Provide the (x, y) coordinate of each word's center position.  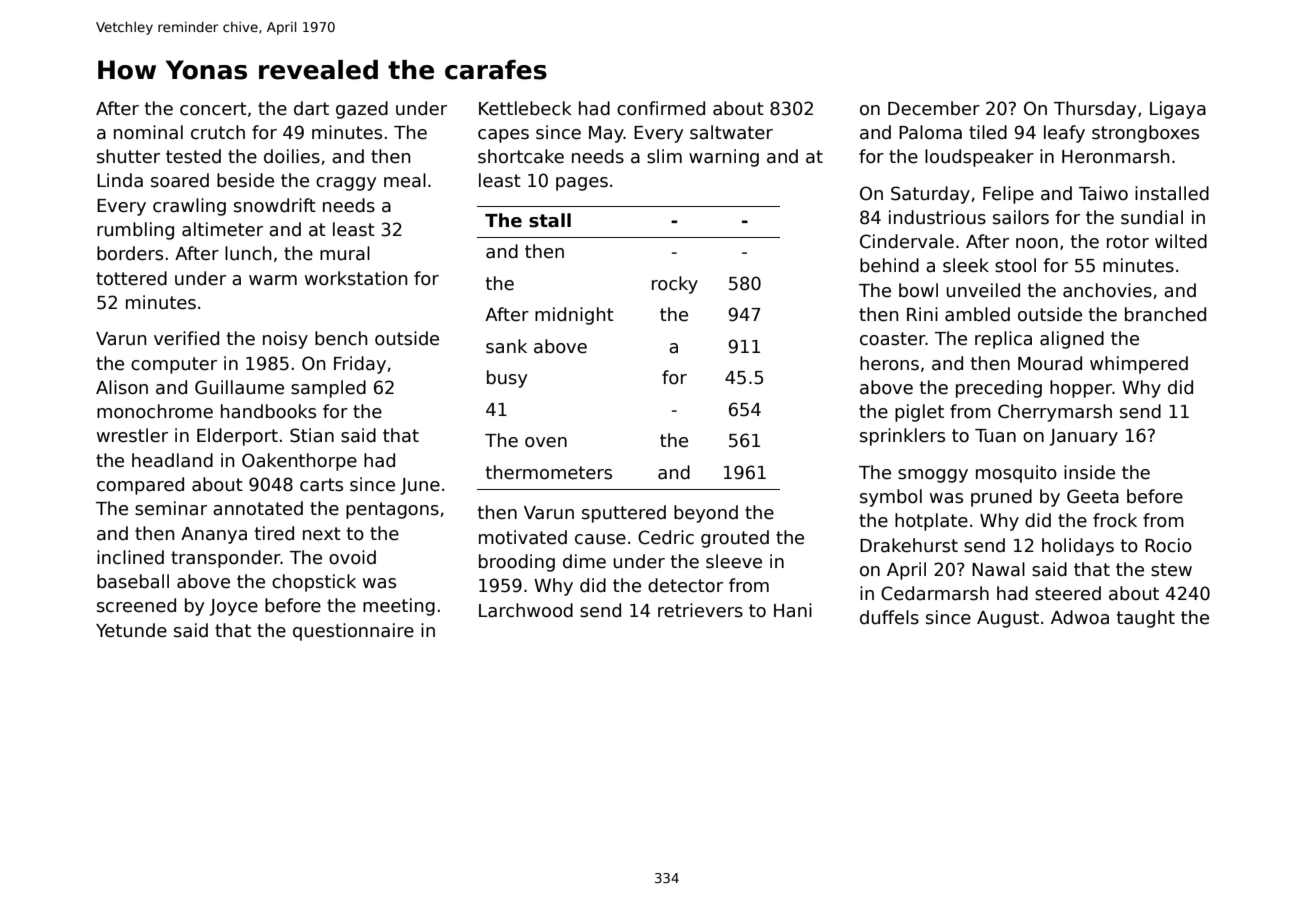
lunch (248, 253)
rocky (675, 285)
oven (546, 442)
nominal (148, 132)
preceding (999, 389)
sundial (1152, 217)
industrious (937, 217)
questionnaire (353, 632)
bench (341, 338)
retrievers (700, 610)
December (934, 108)
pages (582, 184)
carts (321, 485)
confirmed (661, 108)
